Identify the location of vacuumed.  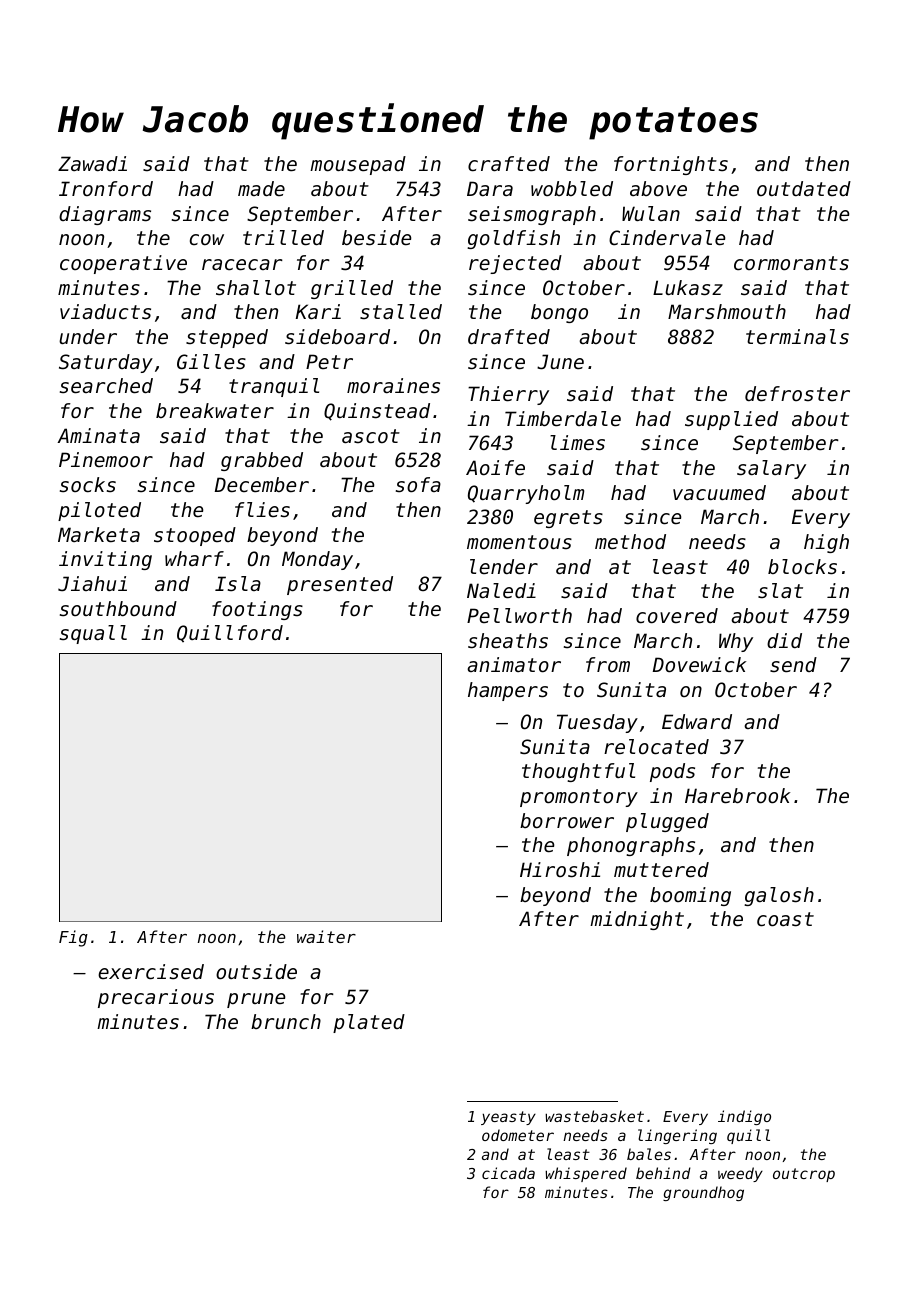
(719, 493).
